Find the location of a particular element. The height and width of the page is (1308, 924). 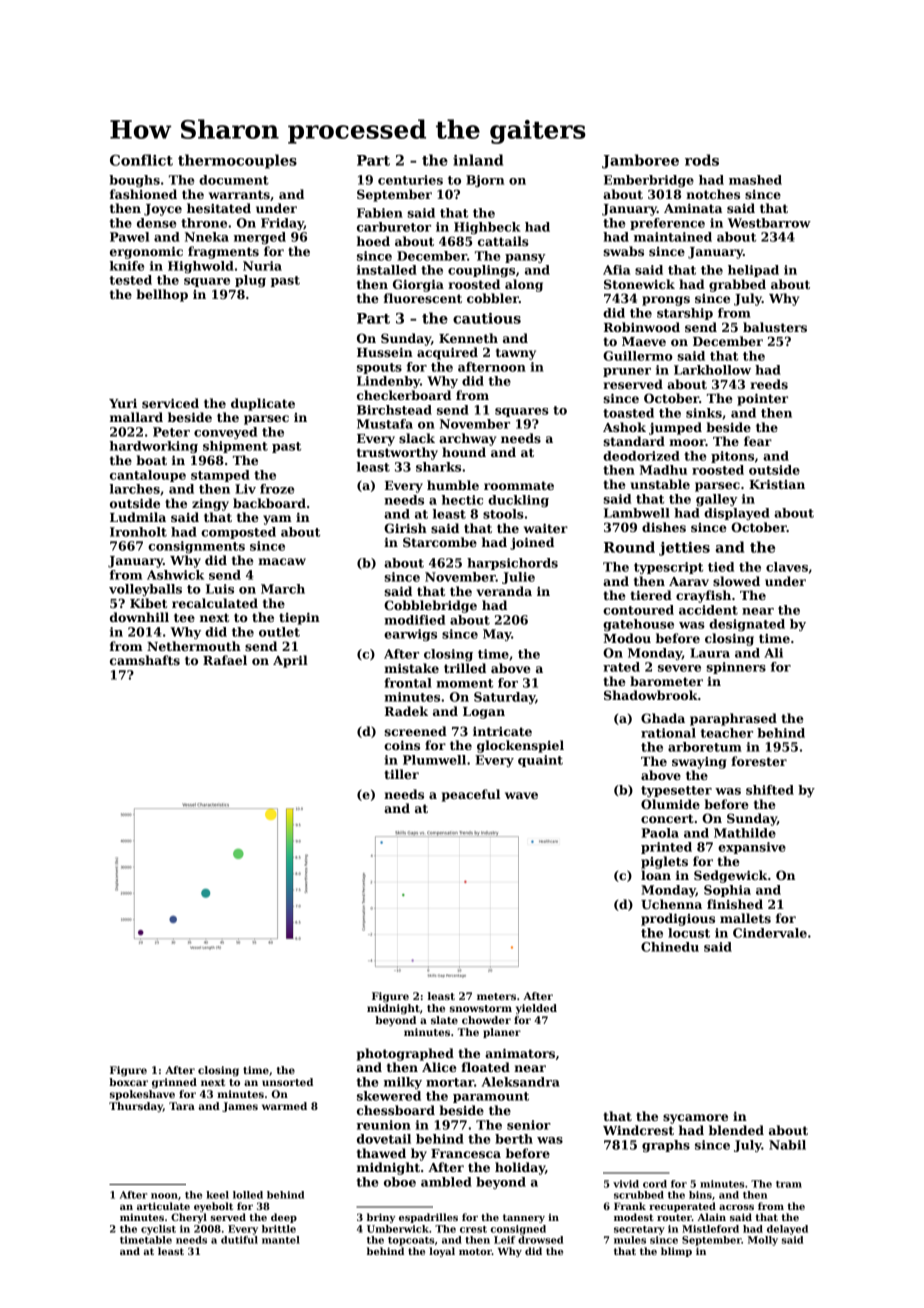

grinned is located at coordinates (174, 1083).
